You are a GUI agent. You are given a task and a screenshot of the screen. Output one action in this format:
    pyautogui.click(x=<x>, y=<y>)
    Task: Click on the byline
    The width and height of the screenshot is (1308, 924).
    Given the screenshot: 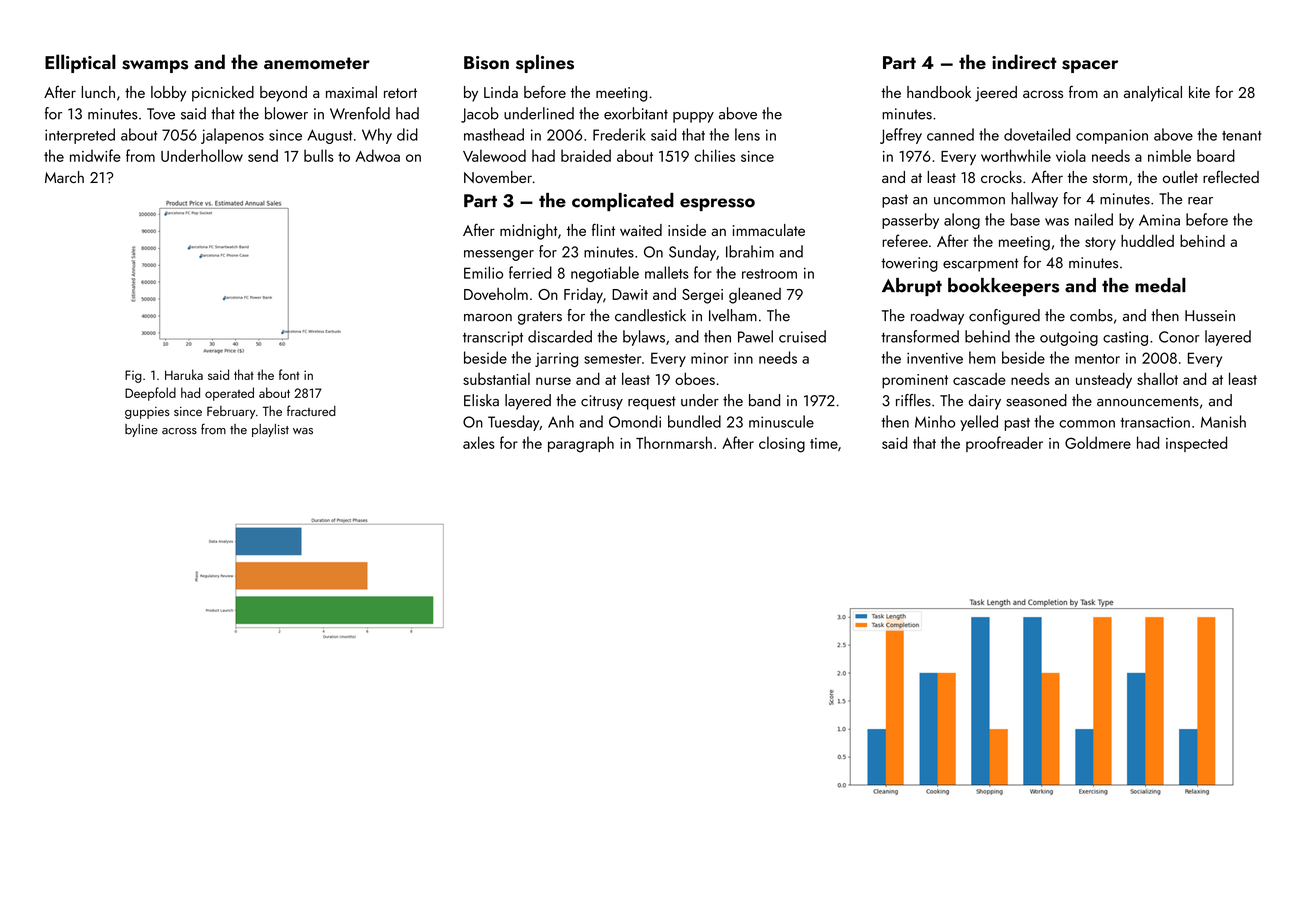 What is the action you would take?
    pyautogui.click(x=141, y=430)
